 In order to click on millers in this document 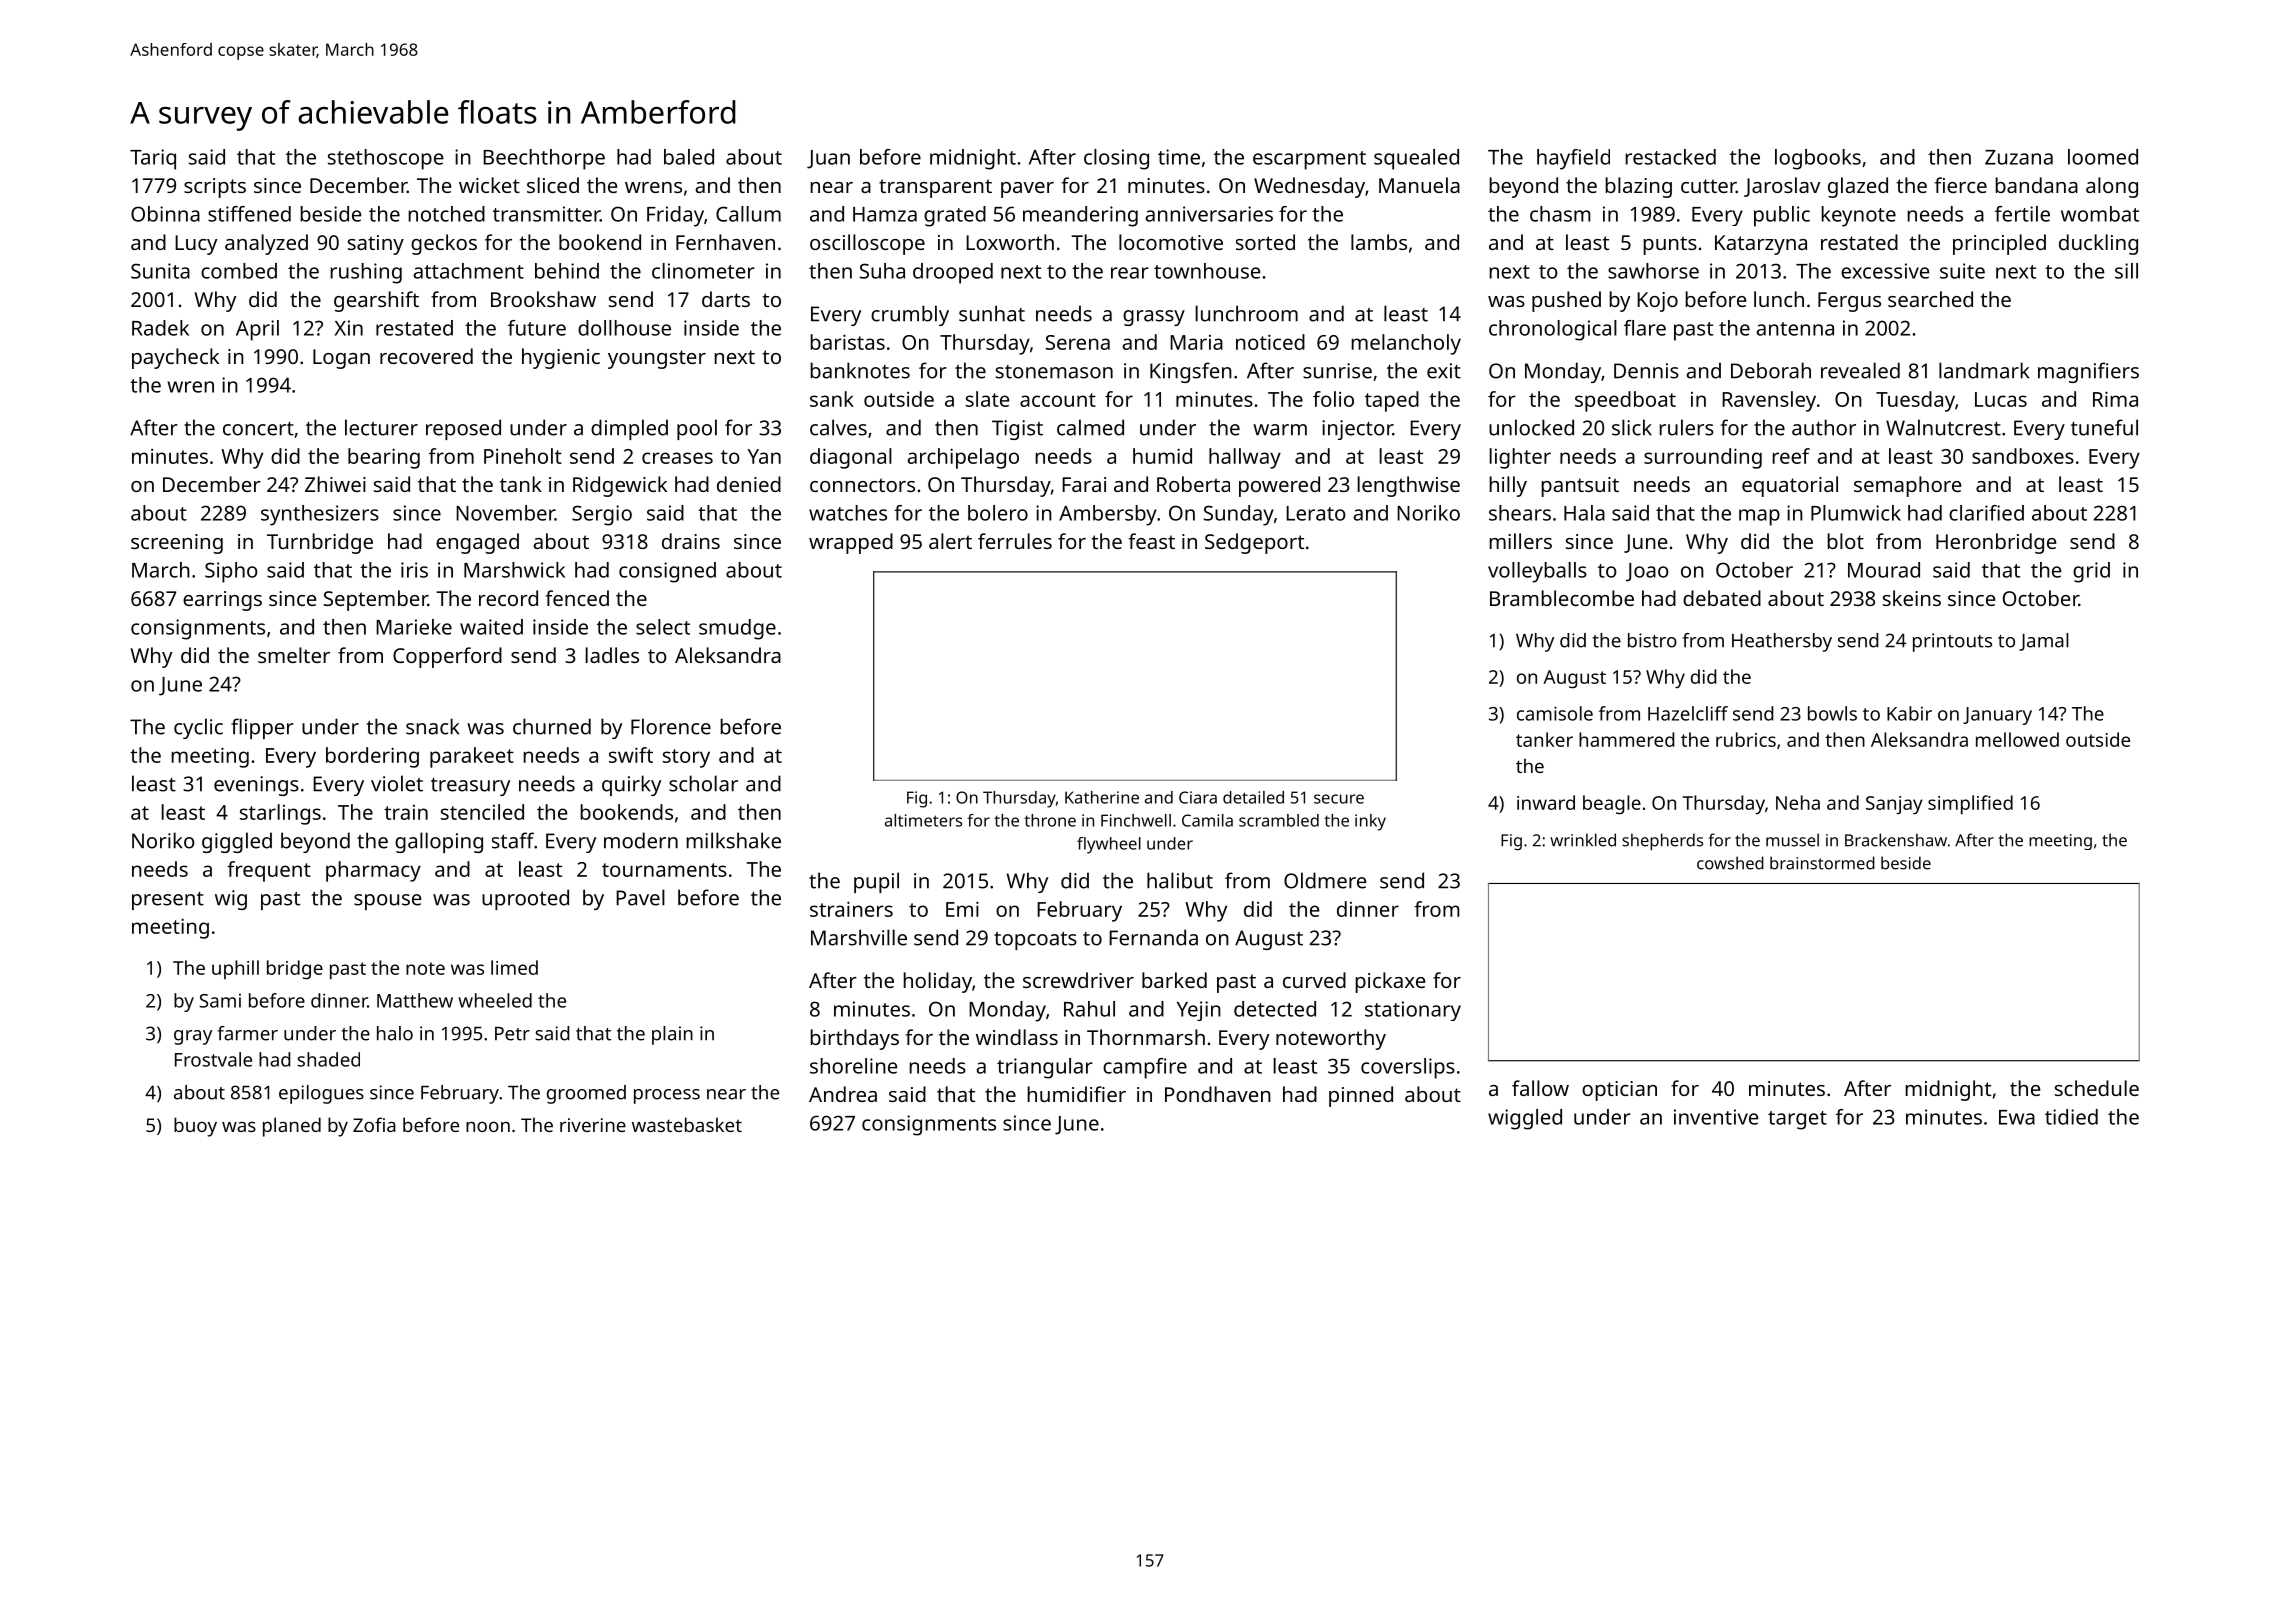, I will do `click(1520, 541)`.
